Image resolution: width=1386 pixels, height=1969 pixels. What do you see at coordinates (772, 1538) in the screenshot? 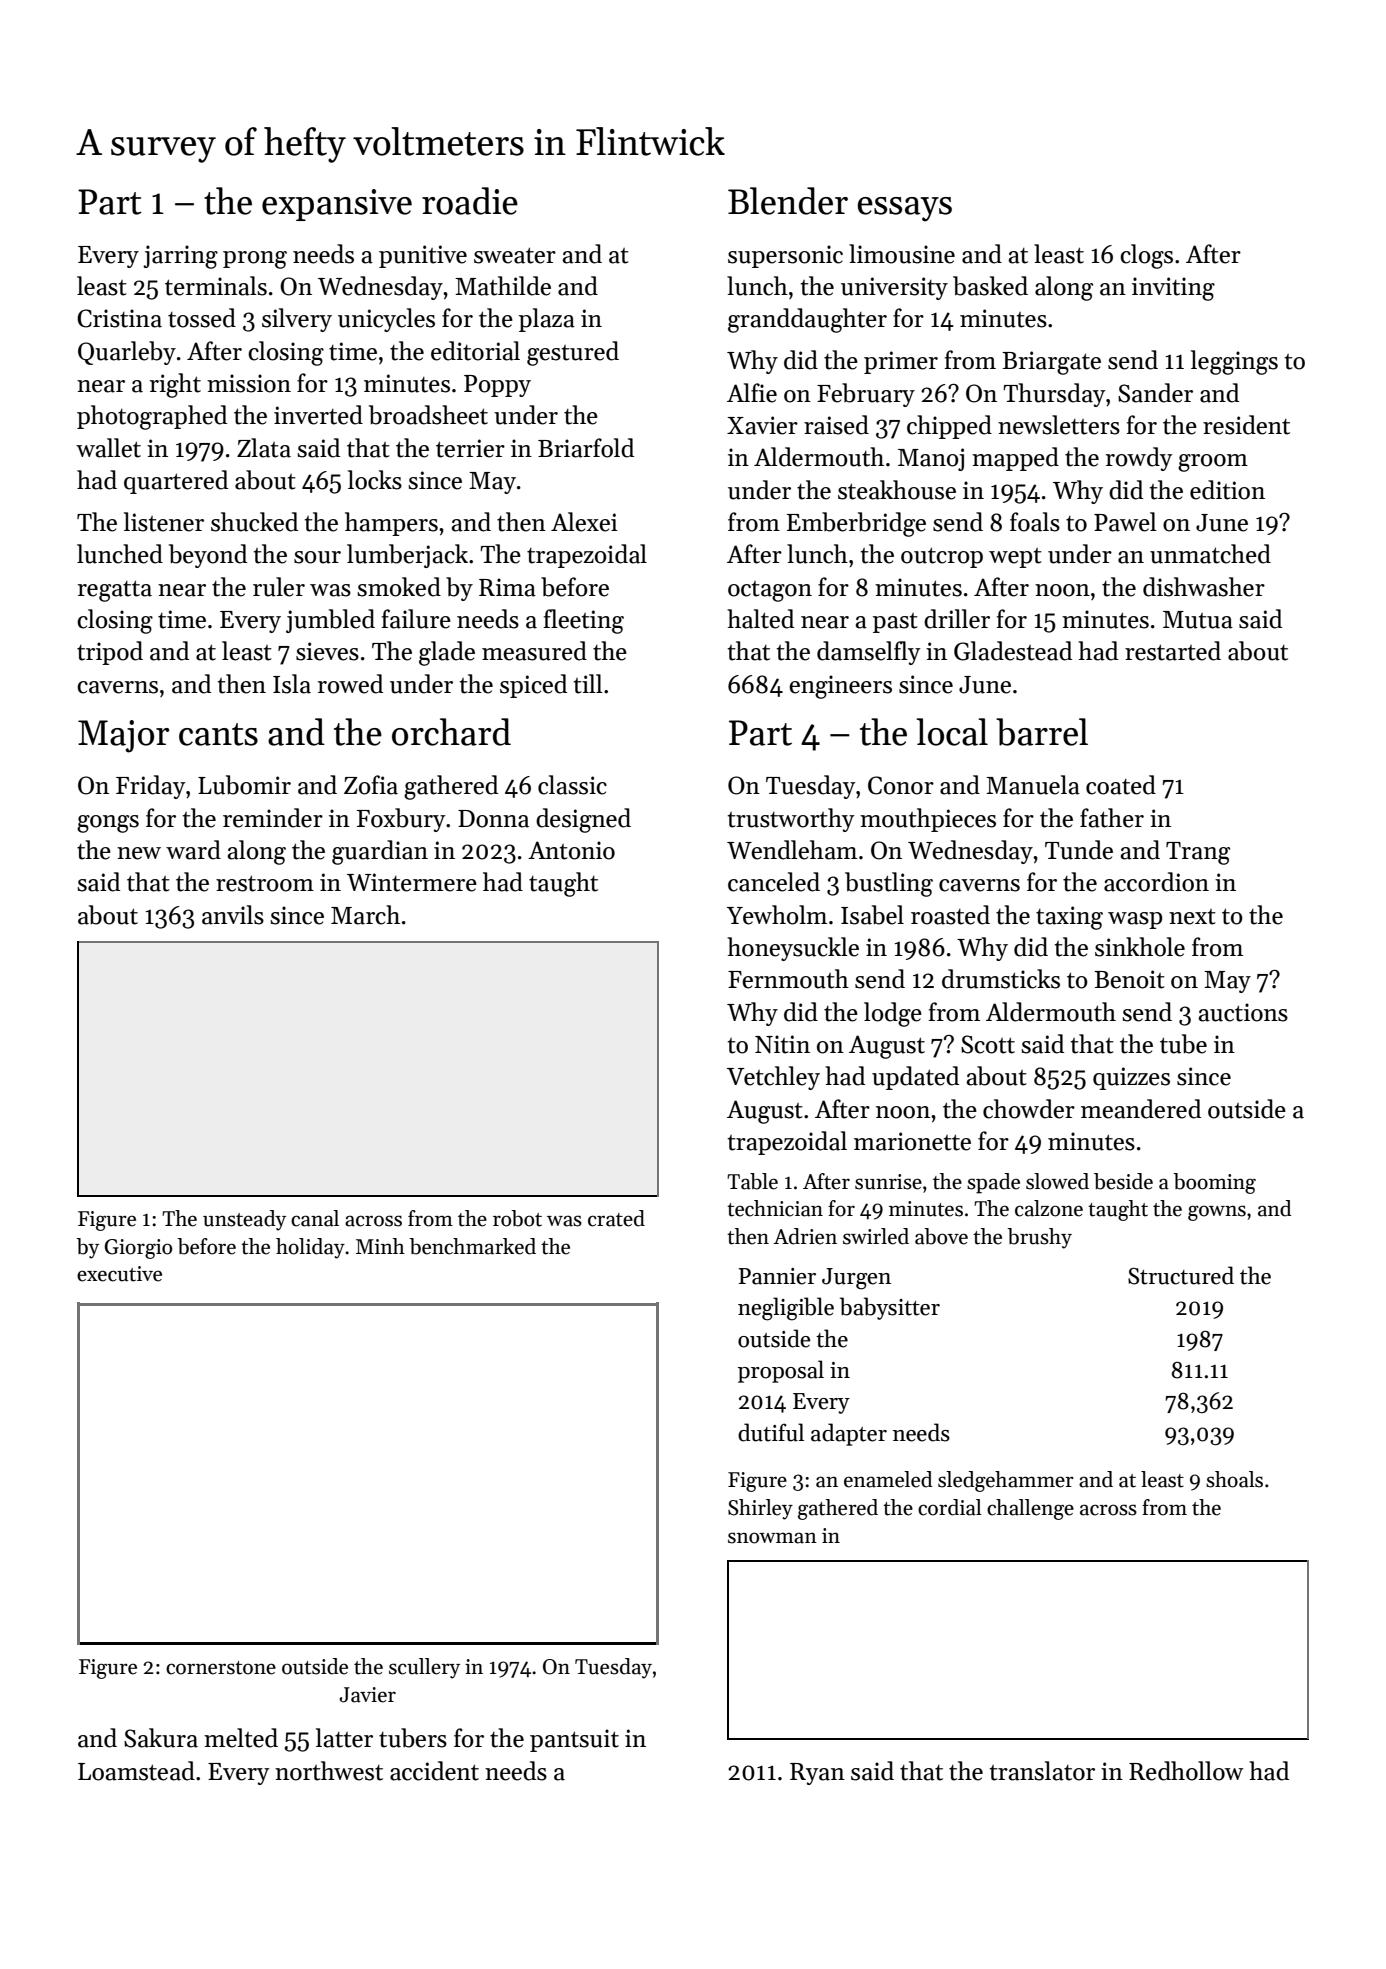
I see `snowman` at bounding box center [772, 1538].
